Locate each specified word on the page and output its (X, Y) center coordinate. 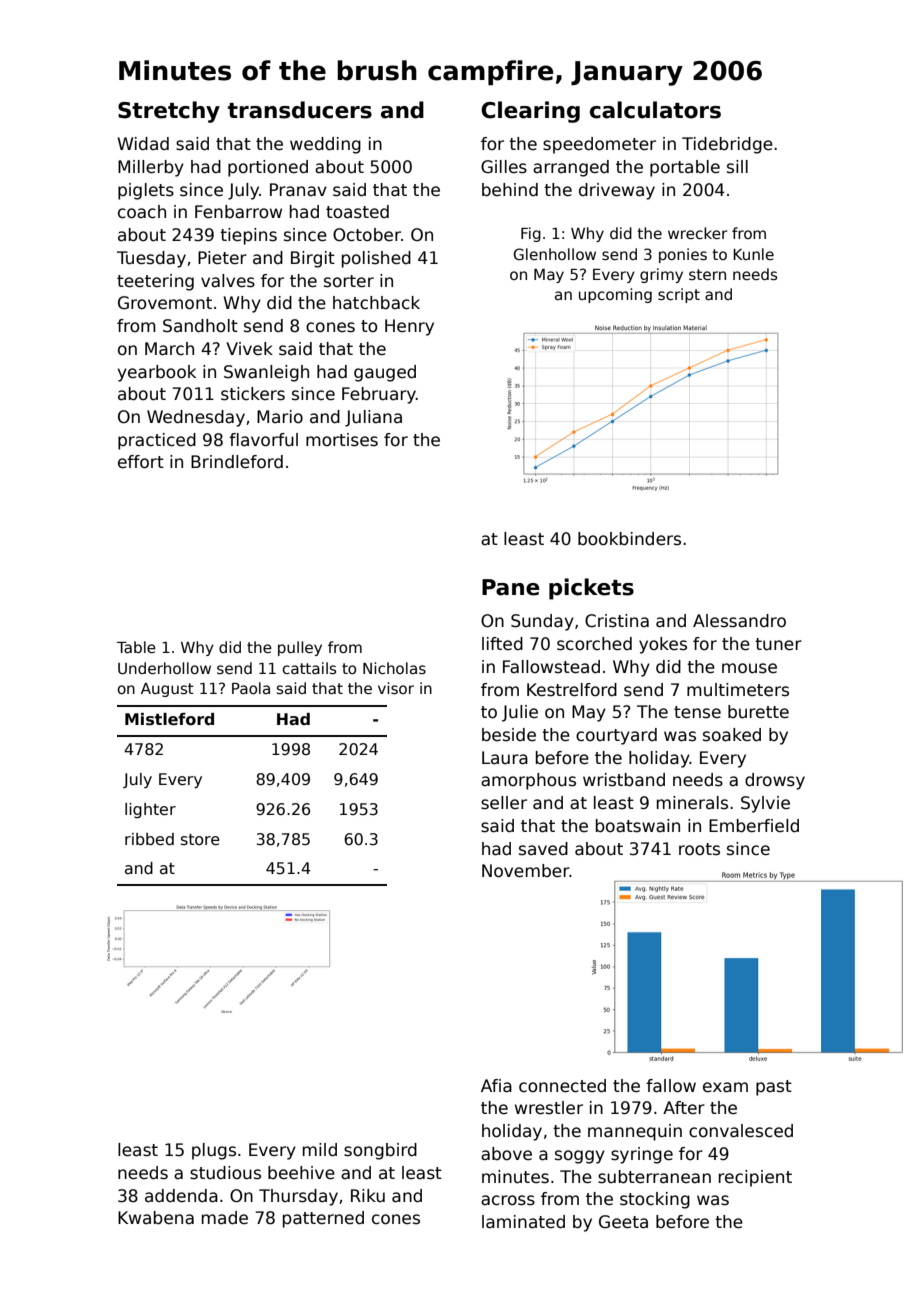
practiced (157, 441)
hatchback (376, 303)
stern (707, 274)
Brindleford (237, 462)
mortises (342, 440)
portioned (268, 168)
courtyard (616, 736)
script (679, 295)
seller (504, 803)
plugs (214, 1151)
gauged (385, 373)
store (200, 839)
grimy (661, 275)
